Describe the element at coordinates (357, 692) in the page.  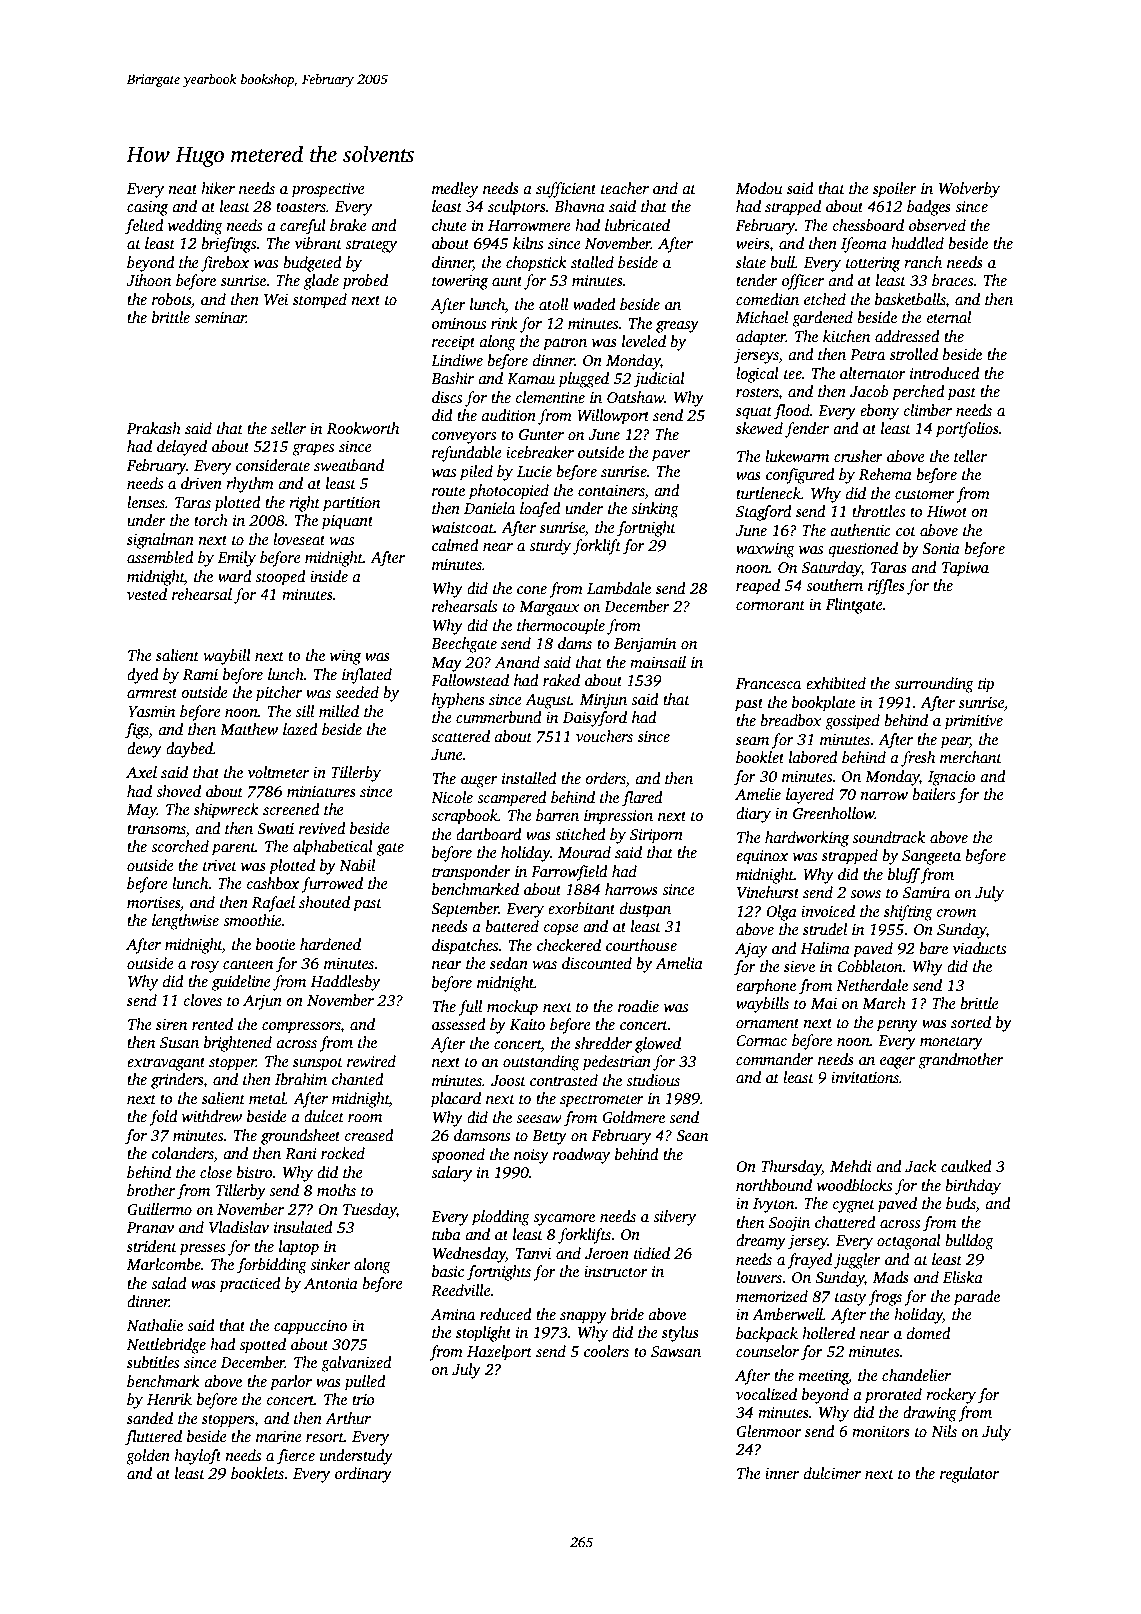
I see `seeded` at that location.
